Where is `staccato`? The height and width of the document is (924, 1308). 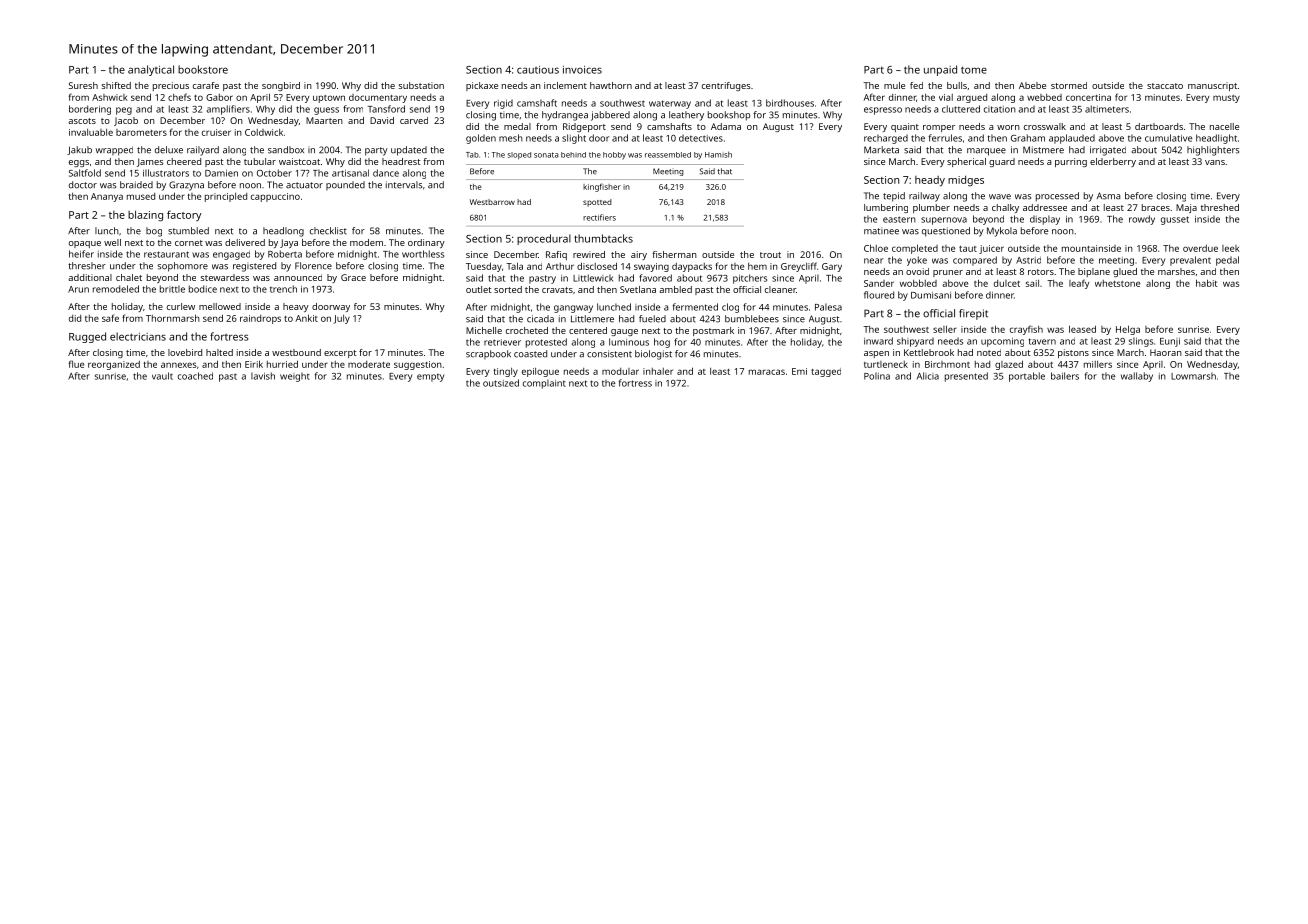
staccato is located at coordinates (1165, 86).
